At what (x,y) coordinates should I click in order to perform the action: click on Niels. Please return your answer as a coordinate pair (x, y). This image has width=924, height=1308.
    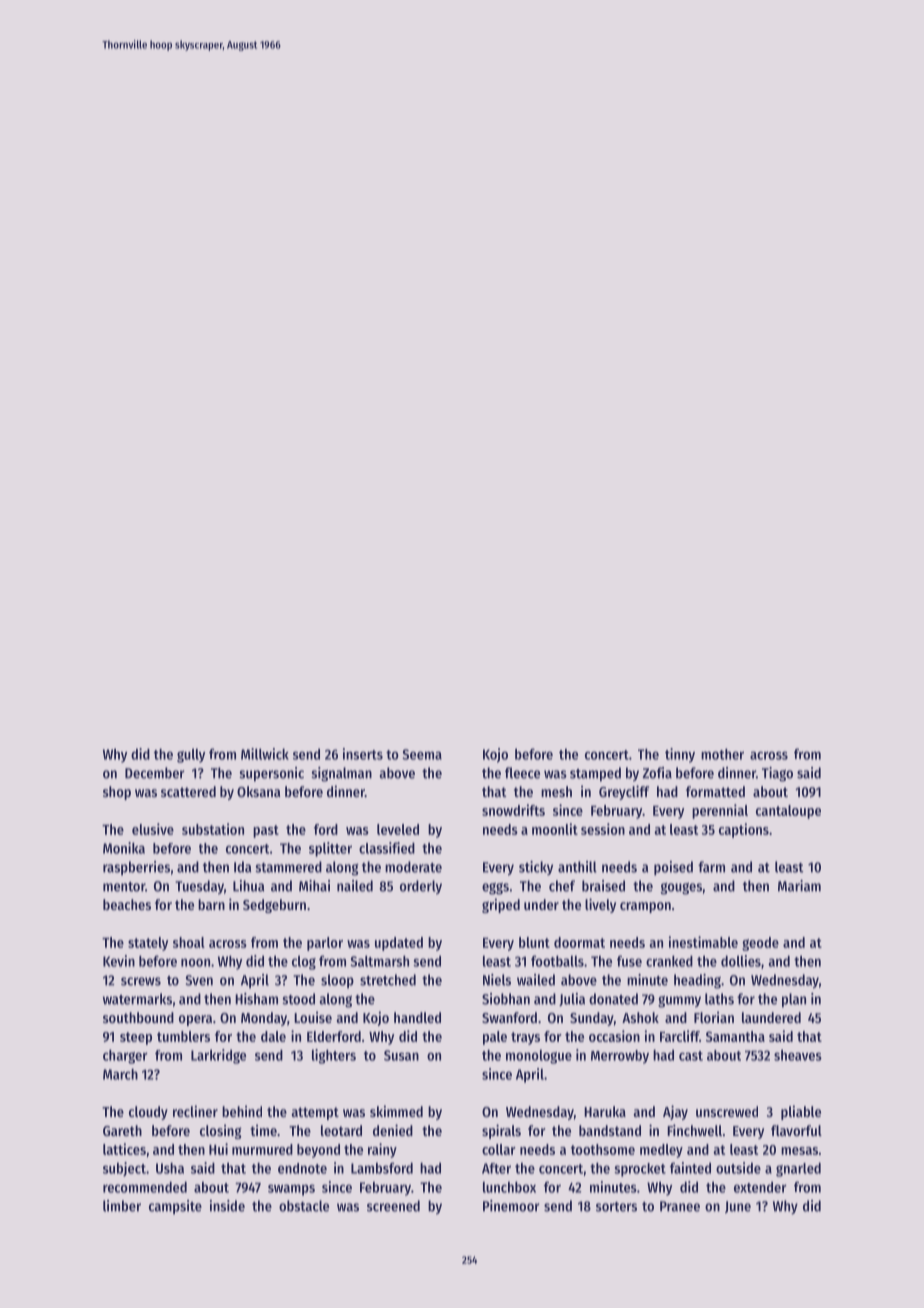
    Looking at the image, I should click on (497, 980).
